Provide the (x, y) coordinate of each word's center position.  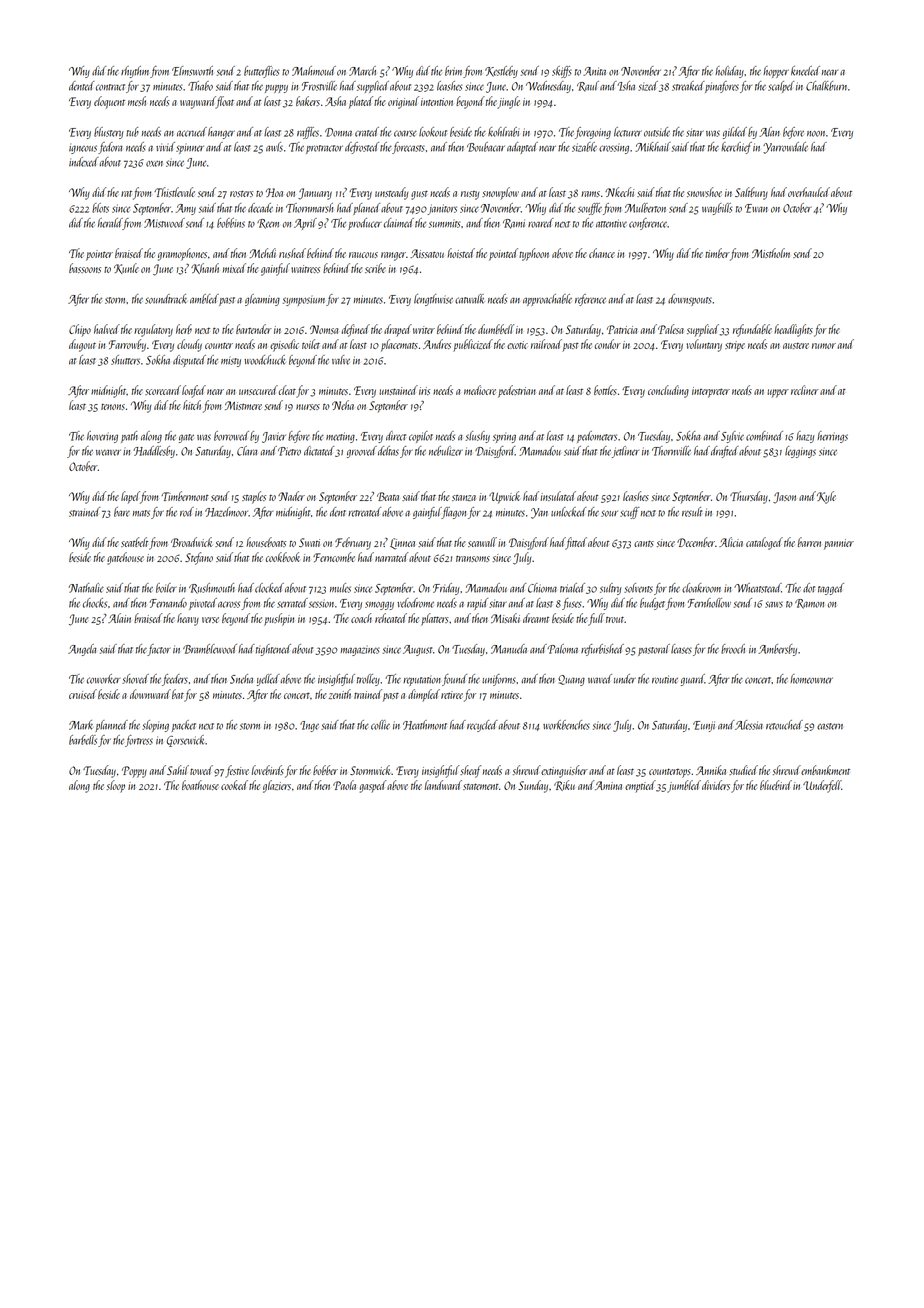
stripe (735, 346)
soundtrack (166, 299)
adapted (522, 148)
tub (132, 132)
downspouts (690, 300)
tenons (113, 407)
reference (590, 300)
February (353, 543)
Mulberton (645, 208)
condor (608, 344)
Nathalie (86, 588)
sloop (116, 786)
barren (809, 542)
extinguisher (564, 771)
